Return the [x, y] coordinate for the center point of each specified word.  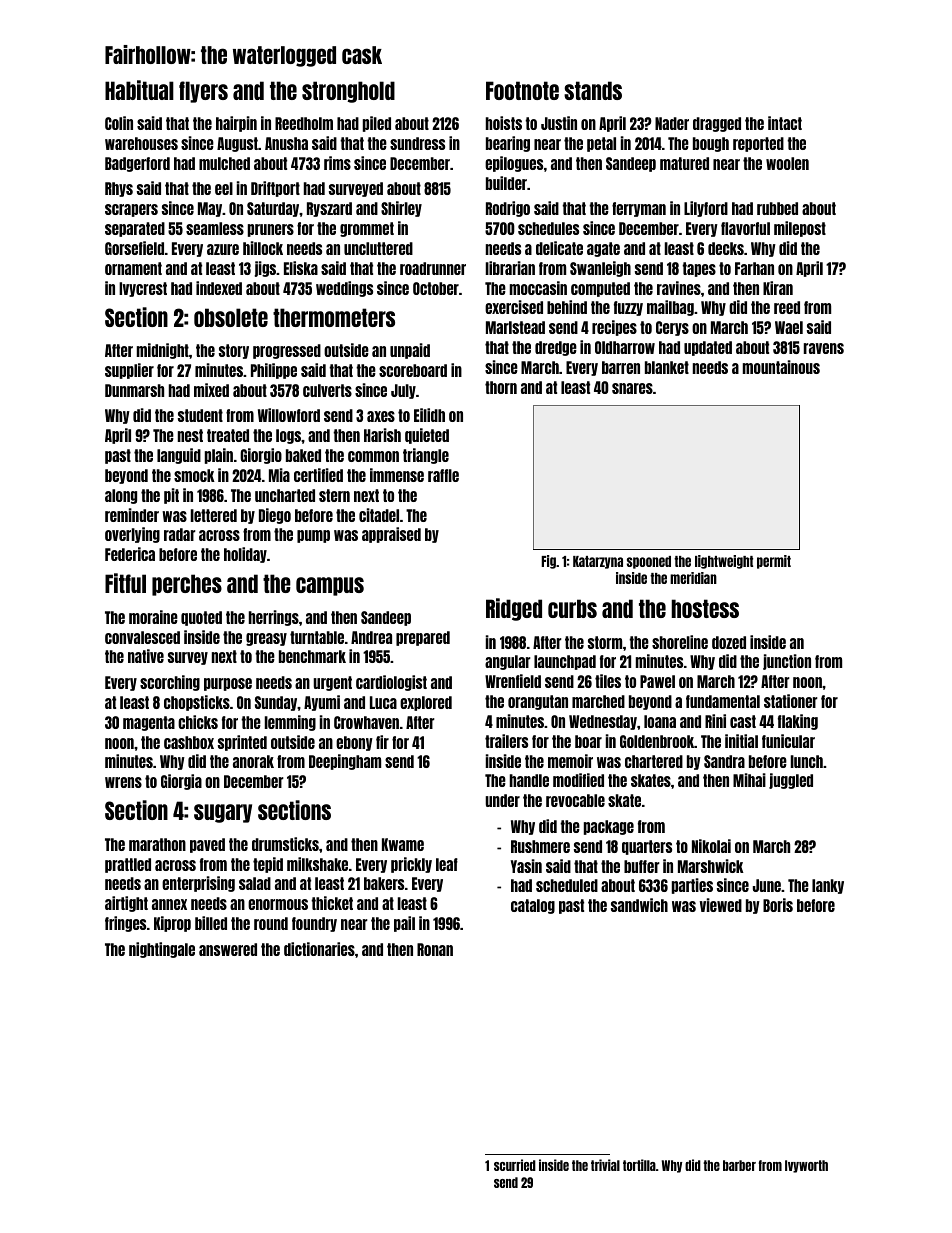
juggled [791, 781]
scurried [515, 1165]
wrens [123, 782]
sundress [417, 143]
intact [785, 123]
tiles [608, 681]
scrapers [131, 210]
